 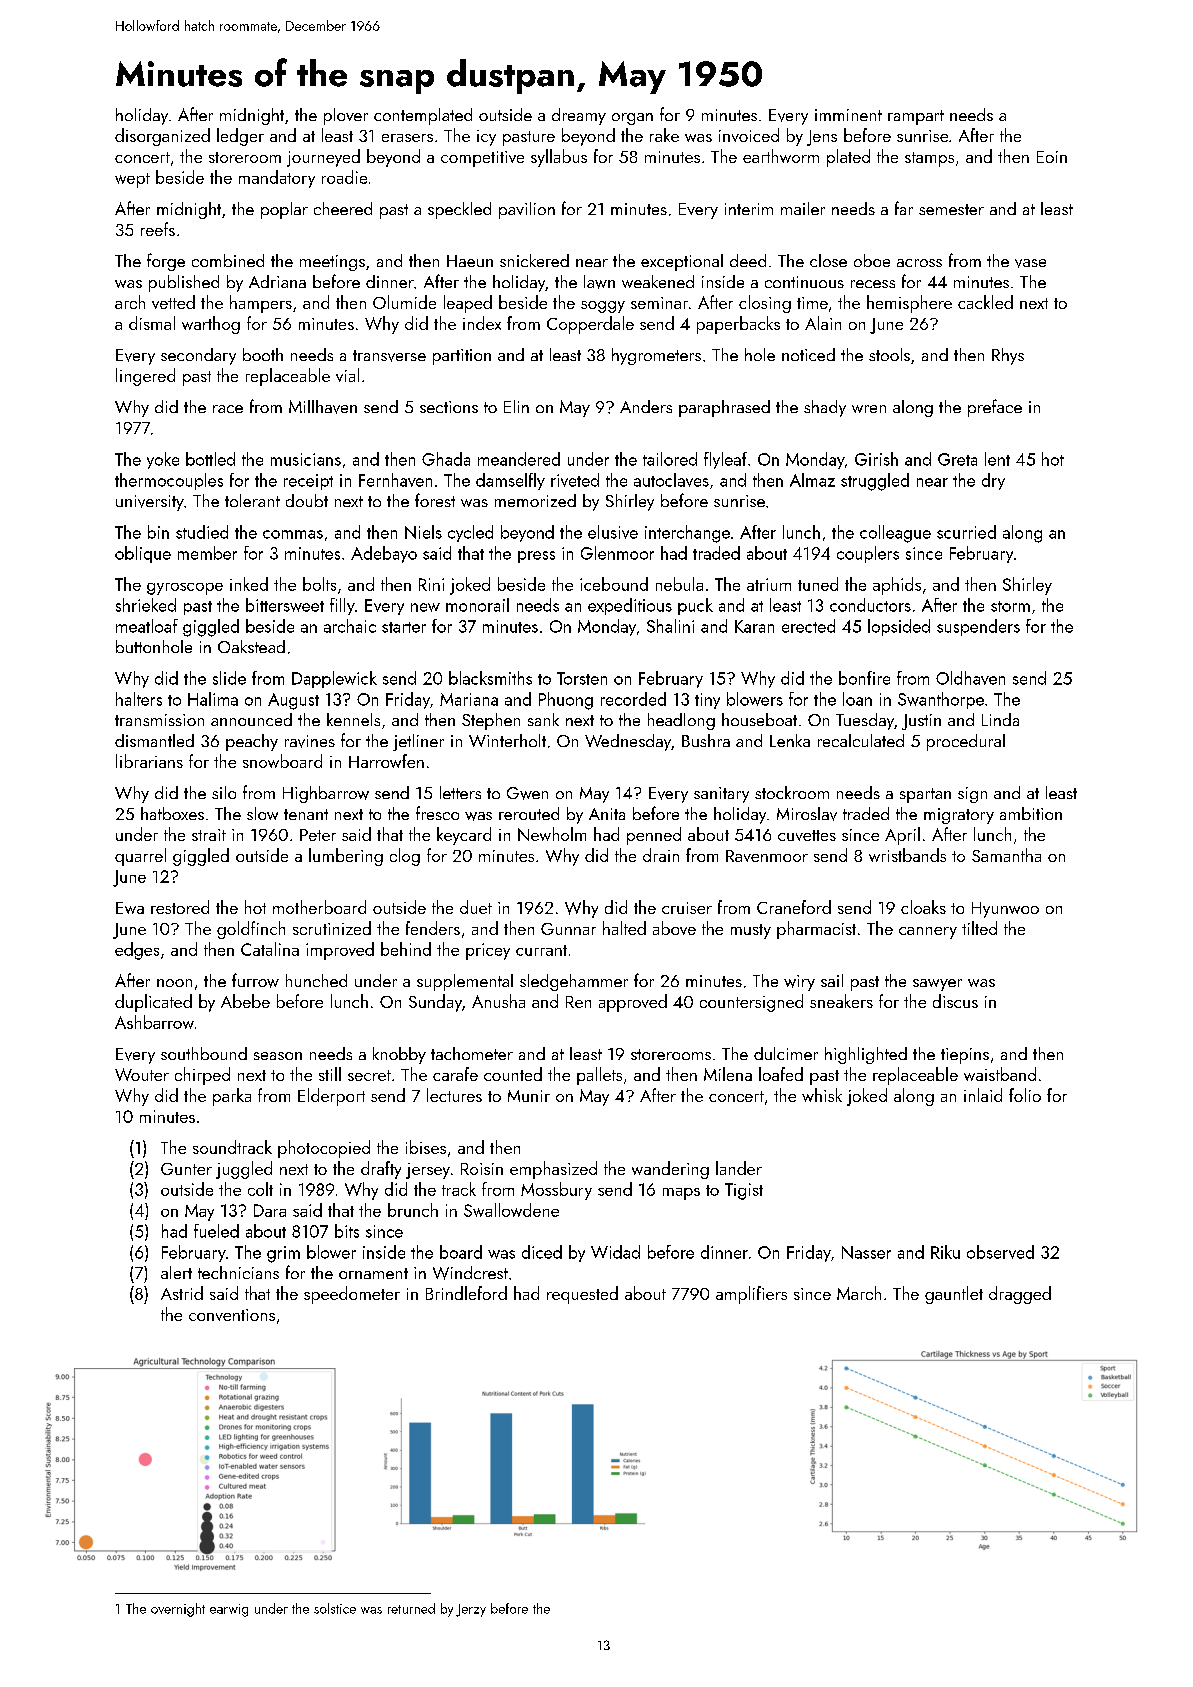 I want to click on Dara, so click(x=270, y=1210).
